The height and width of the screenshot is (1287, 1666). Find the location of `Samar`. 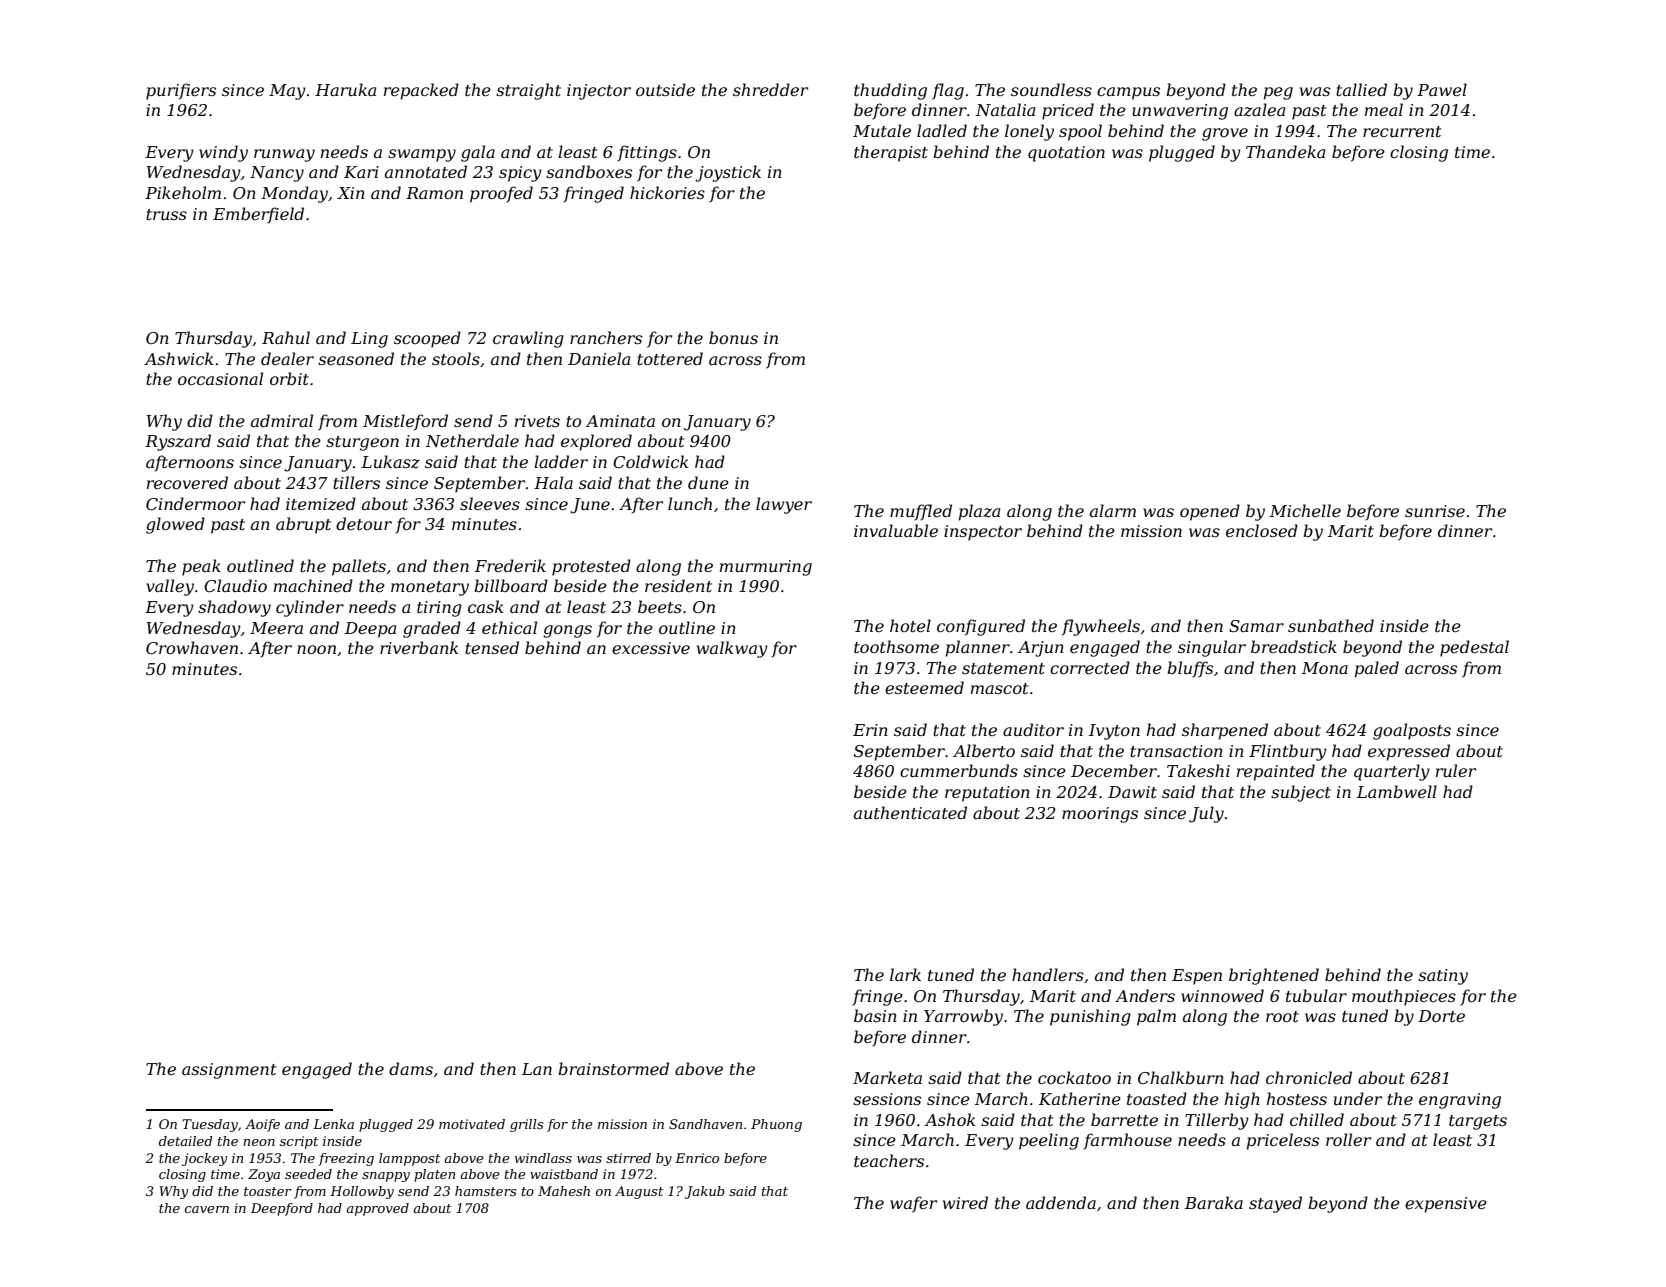

Samar is located at coordinates (1256, 626).
